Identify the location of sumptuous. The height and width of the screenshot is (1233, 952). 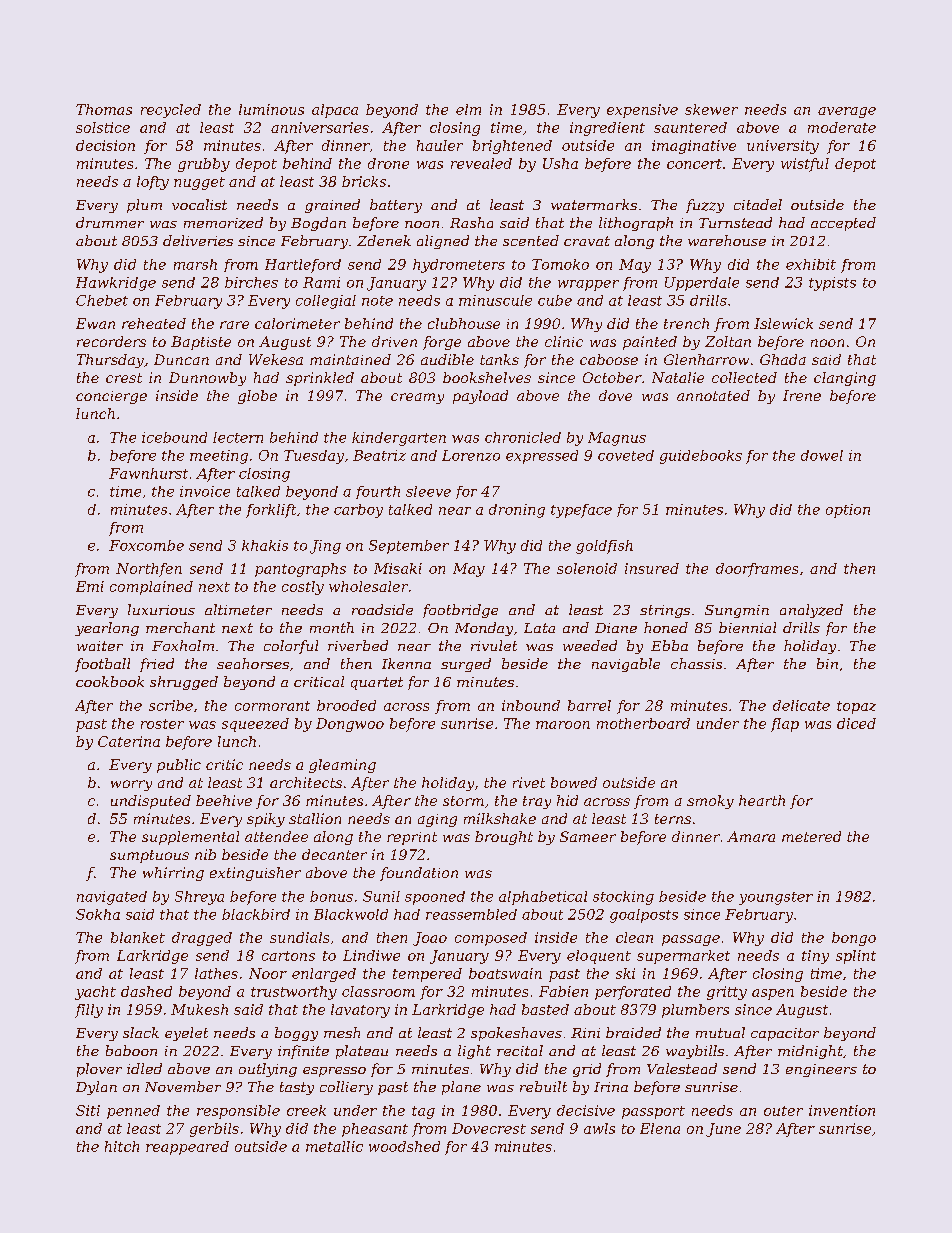
(149, 856).
